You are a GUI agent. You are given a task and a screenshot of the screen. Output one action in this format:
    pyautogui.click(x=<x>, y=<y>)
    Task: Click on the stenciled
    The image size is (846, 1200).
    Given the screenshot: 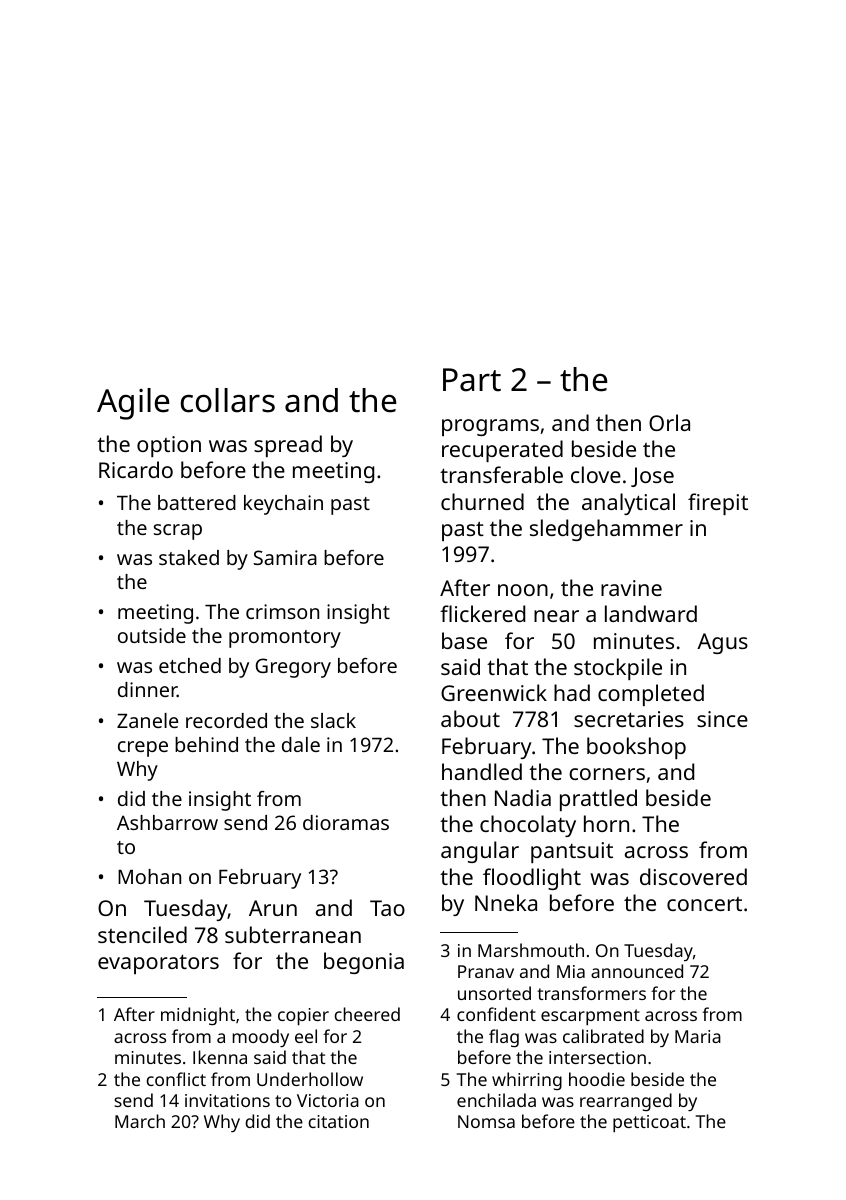 What is the action you would take?
    pyautogui.click(x=142, y=934)
